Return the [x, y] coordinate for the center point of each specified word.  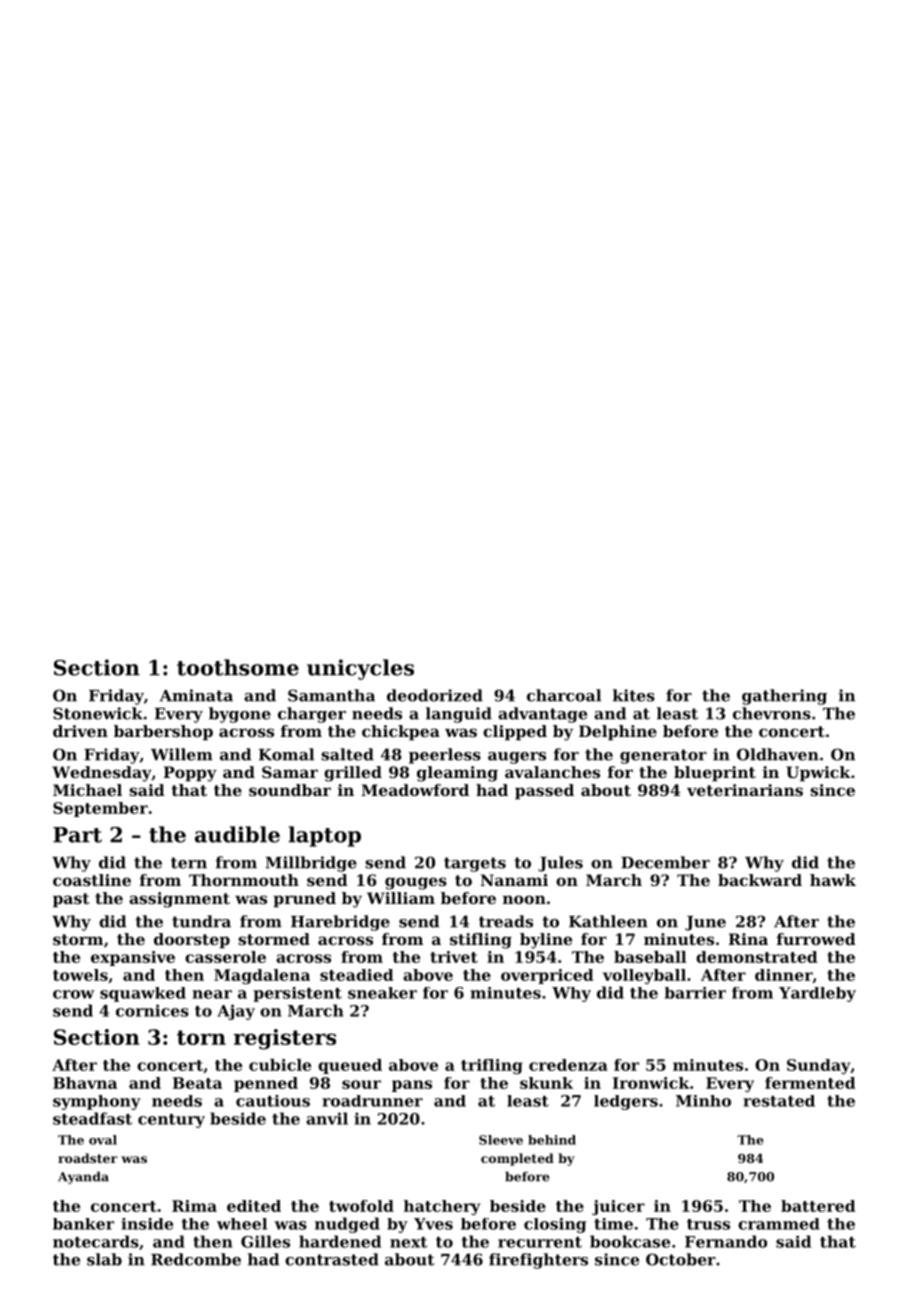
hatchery [442, 1207]
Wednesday [101, 774]
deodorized [435, 695]
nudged [347, 1225]
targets [475, 864]
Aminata [196, 695]
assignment [179, 900]
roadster [87, 1158]
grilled [353, 774]
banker [83, 1224]
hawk [833, 880]
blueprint [715, 774]
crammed [779, 1224]
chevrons [772, 713]
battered [818, 1206]
